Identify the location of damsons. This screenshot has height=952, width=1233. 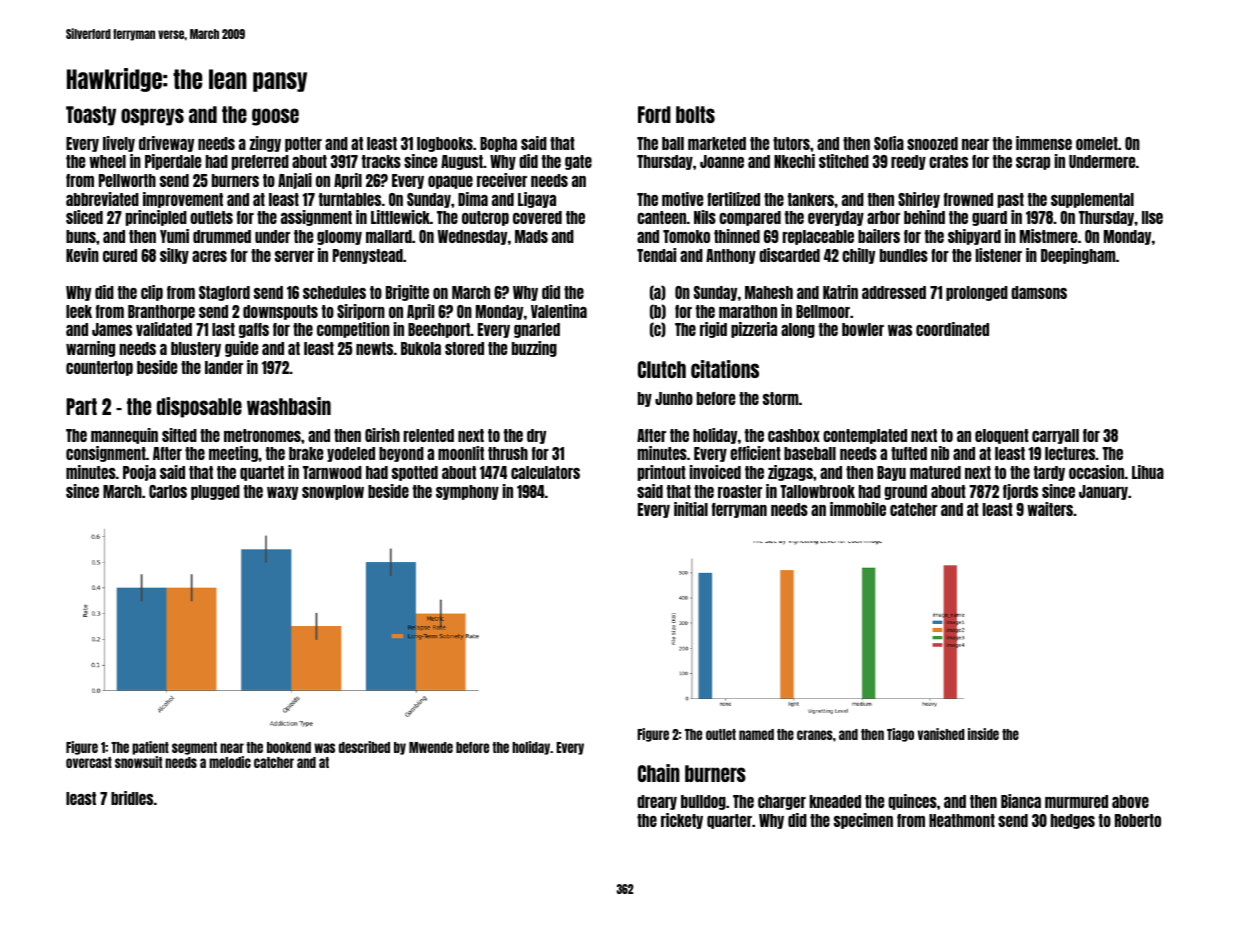
(1039, 292).
